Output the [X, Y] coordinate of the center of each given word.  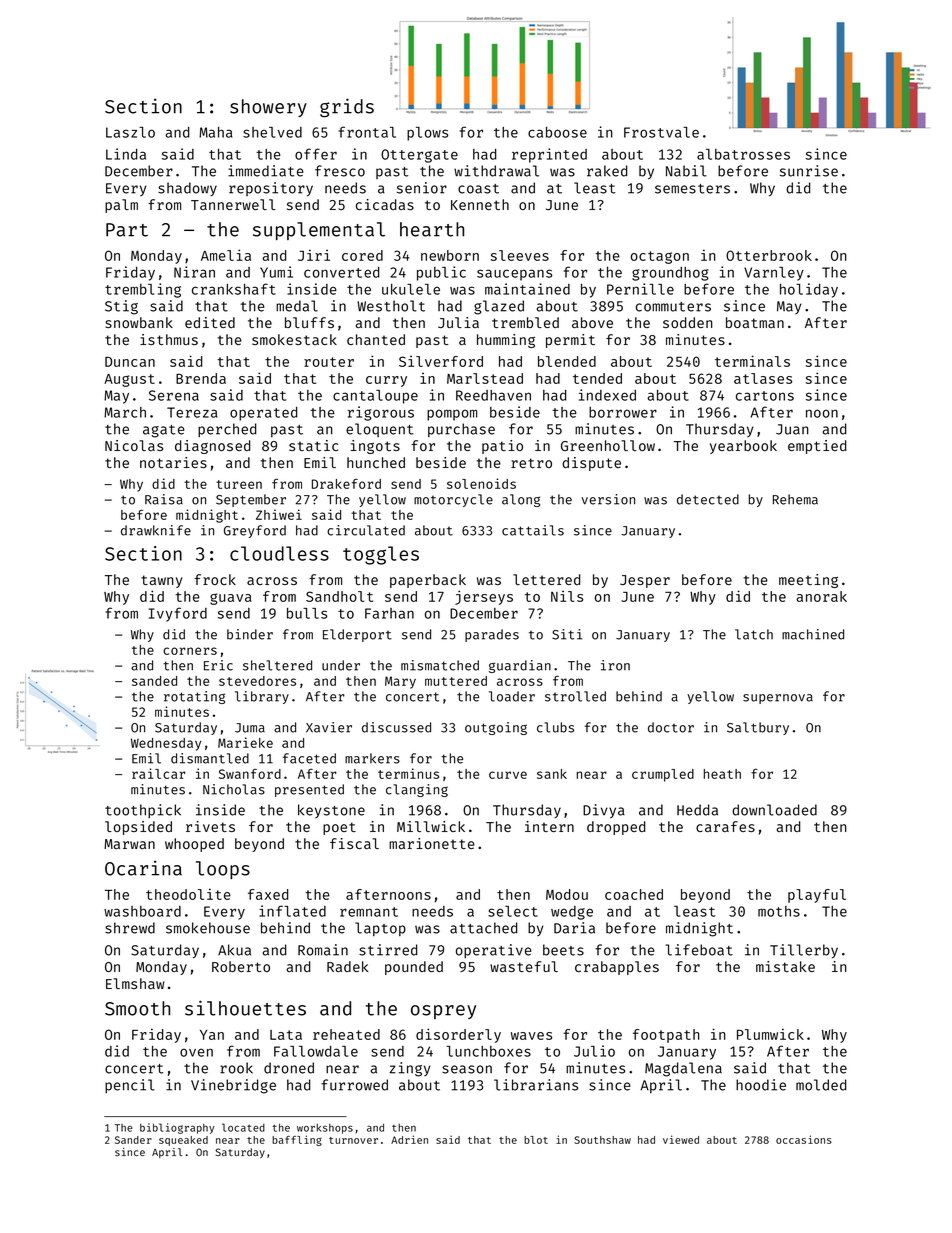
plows [427, 134]
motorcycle [453, 500]
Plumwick [770, 1034]
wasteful [524, 966]
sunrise [809, 171]
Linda [126, 154]
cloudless [279, 553]
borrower [623, 412]
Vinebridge [233, 1086]
